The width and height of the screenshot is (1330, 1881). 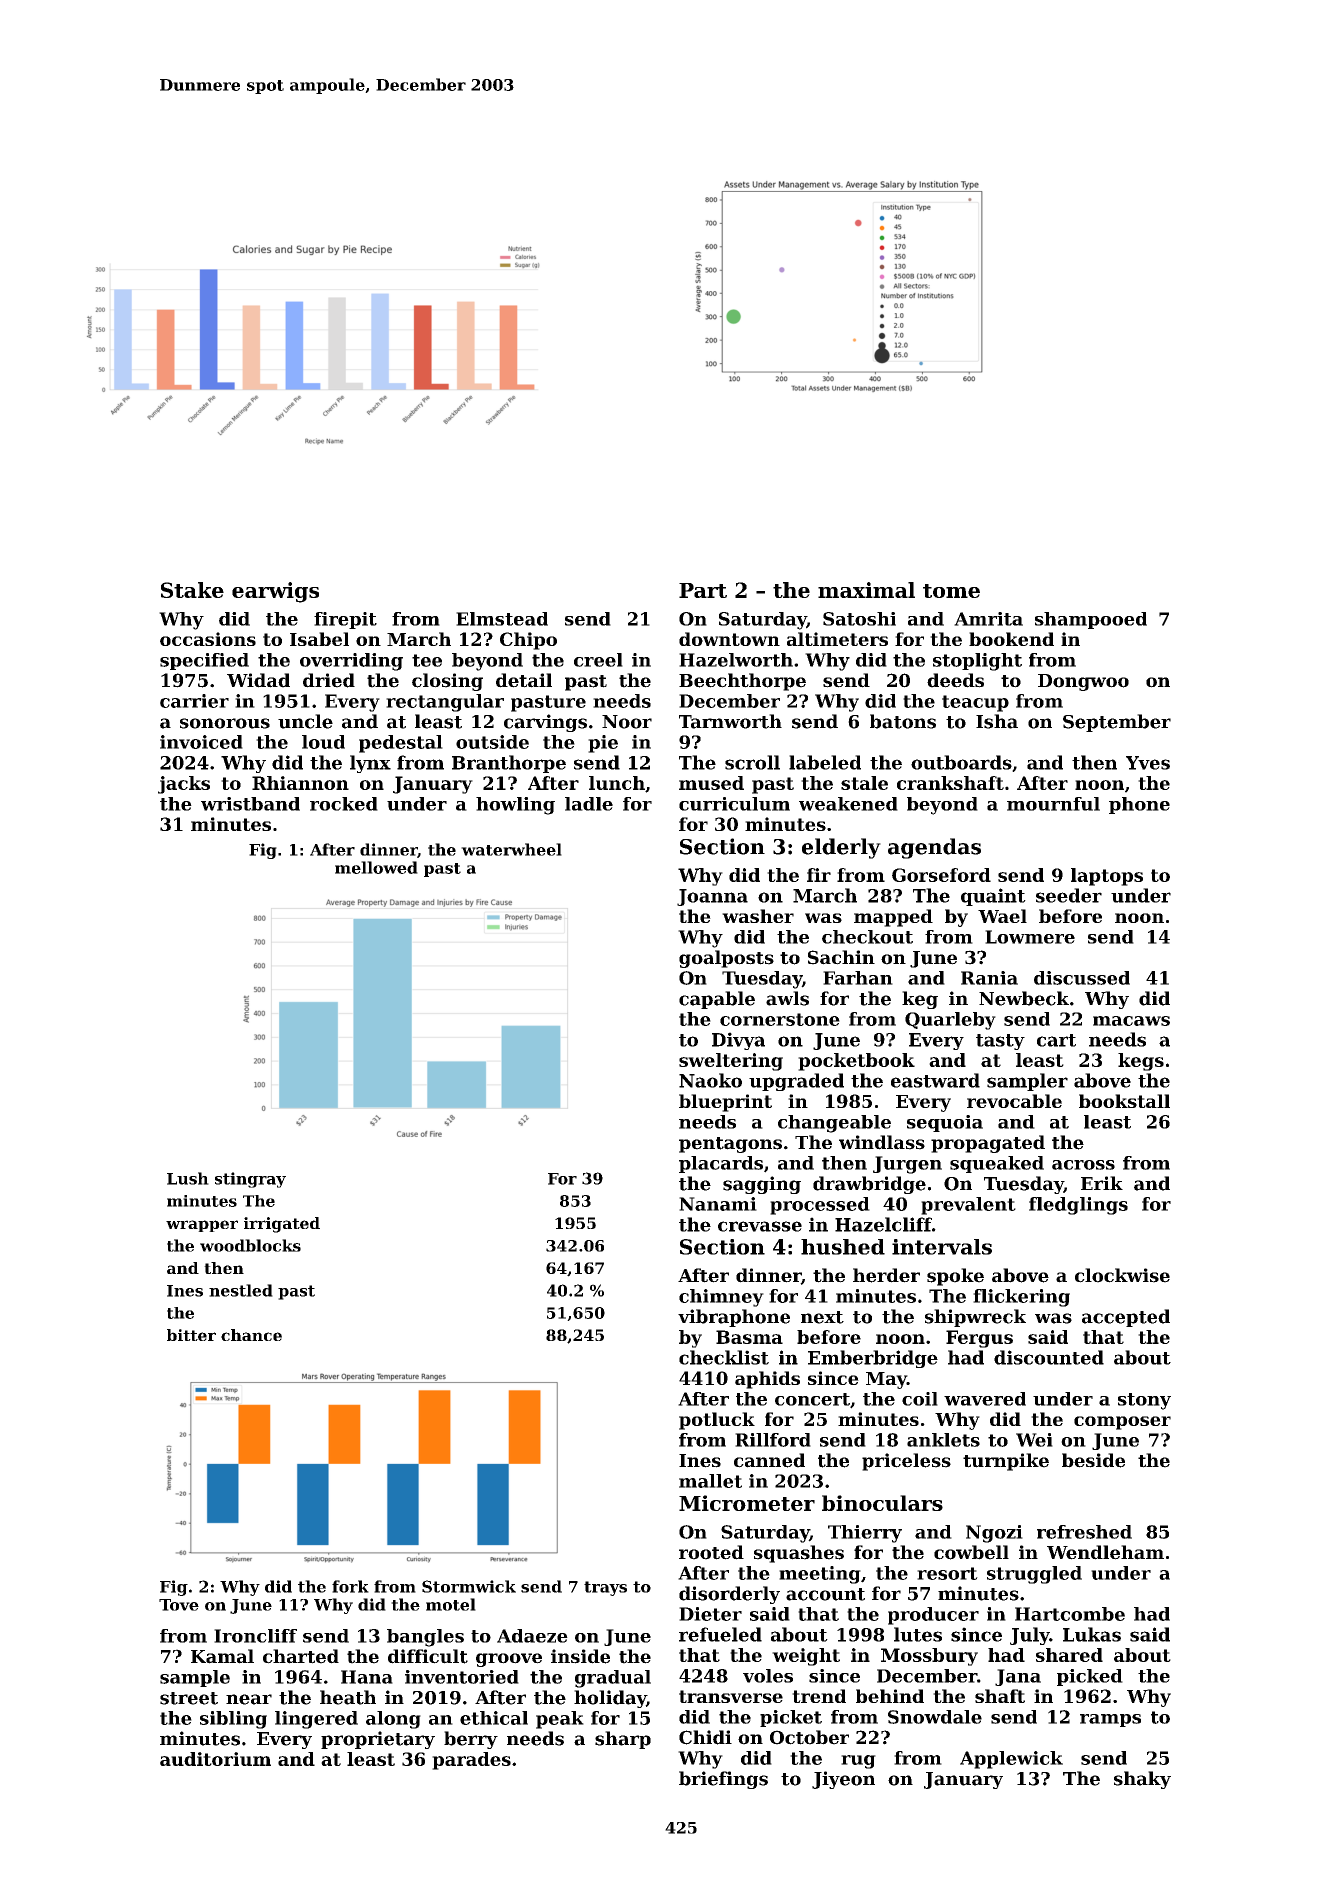 What do you see at coordinates (712, 897) in the screenshot?
I see `Joanna` at bounding box center [712, 897].
